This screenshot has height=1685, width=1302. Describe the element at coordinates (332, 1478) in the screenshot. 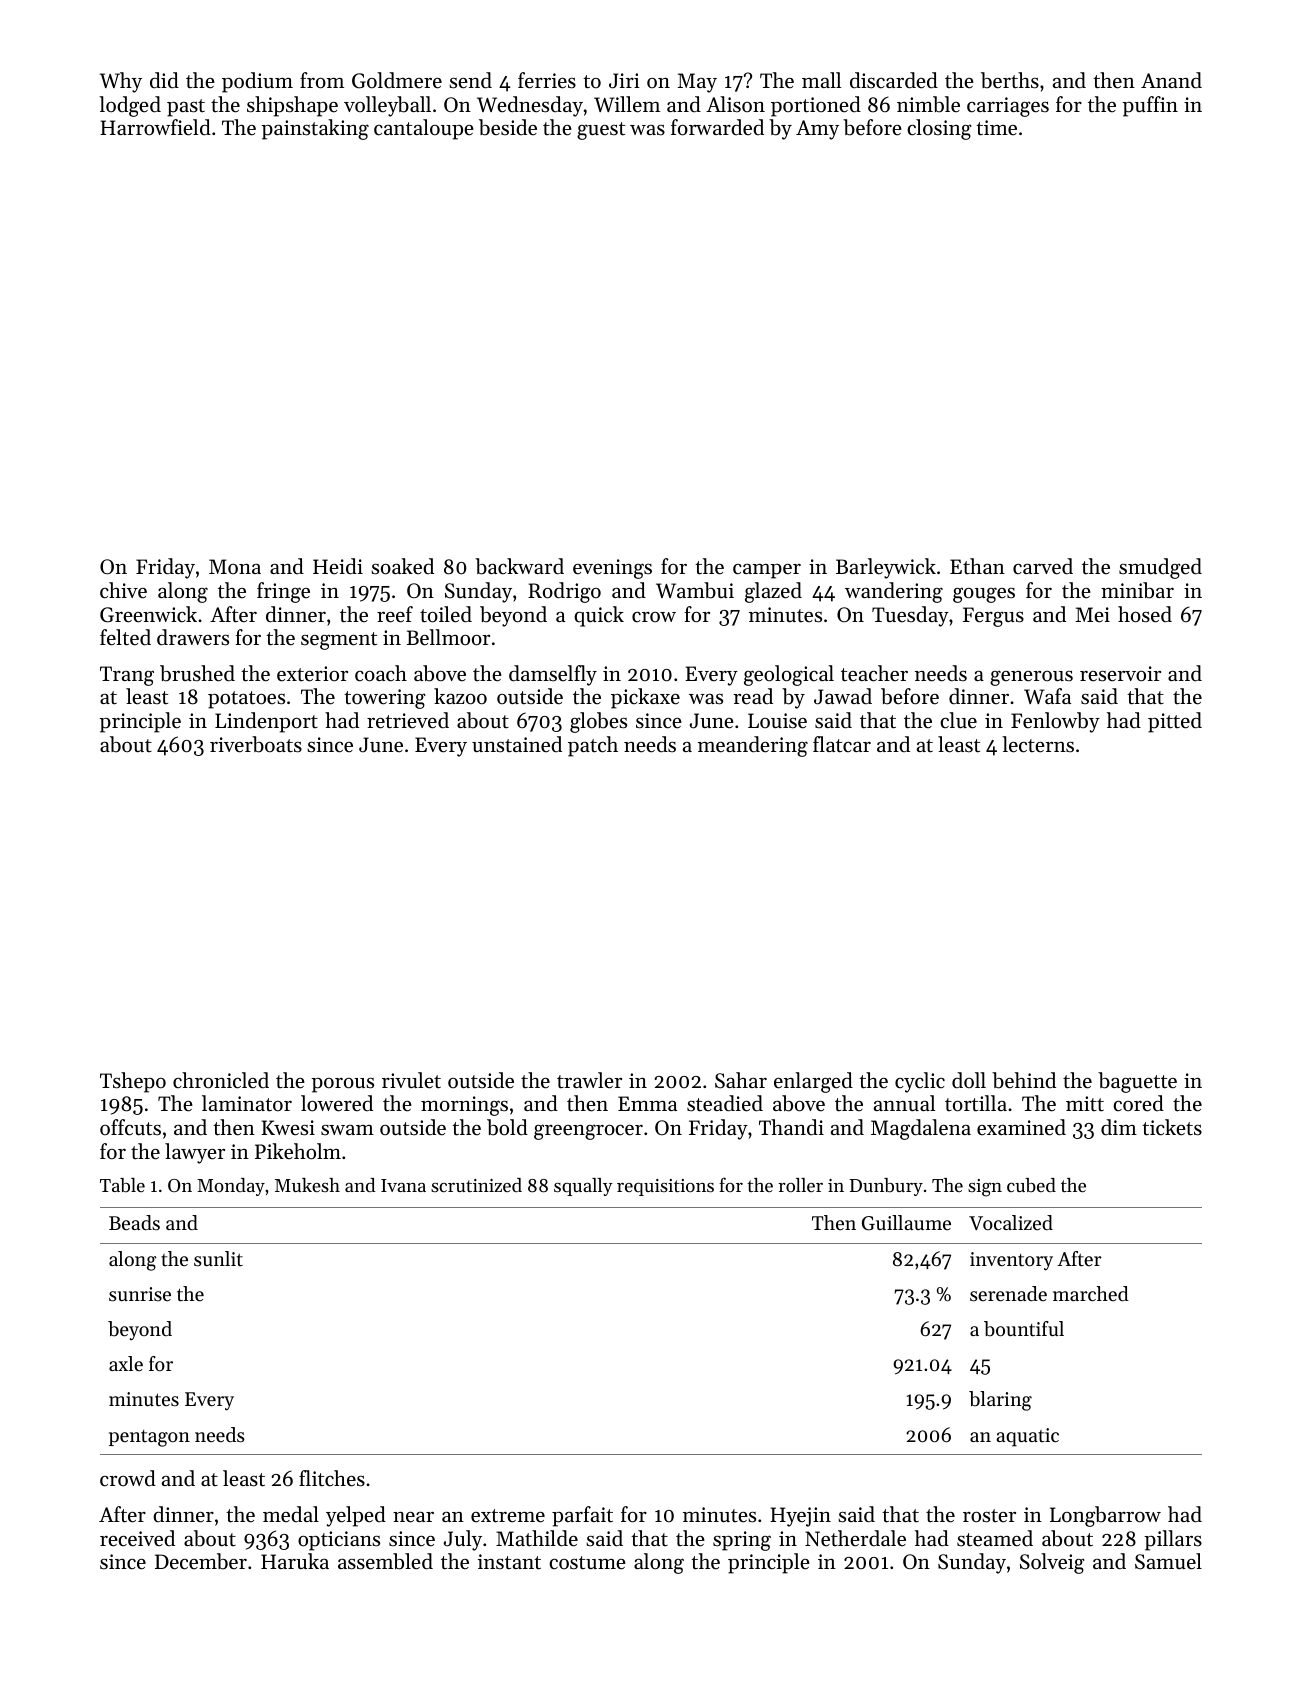

I see `flitches` at that location.
